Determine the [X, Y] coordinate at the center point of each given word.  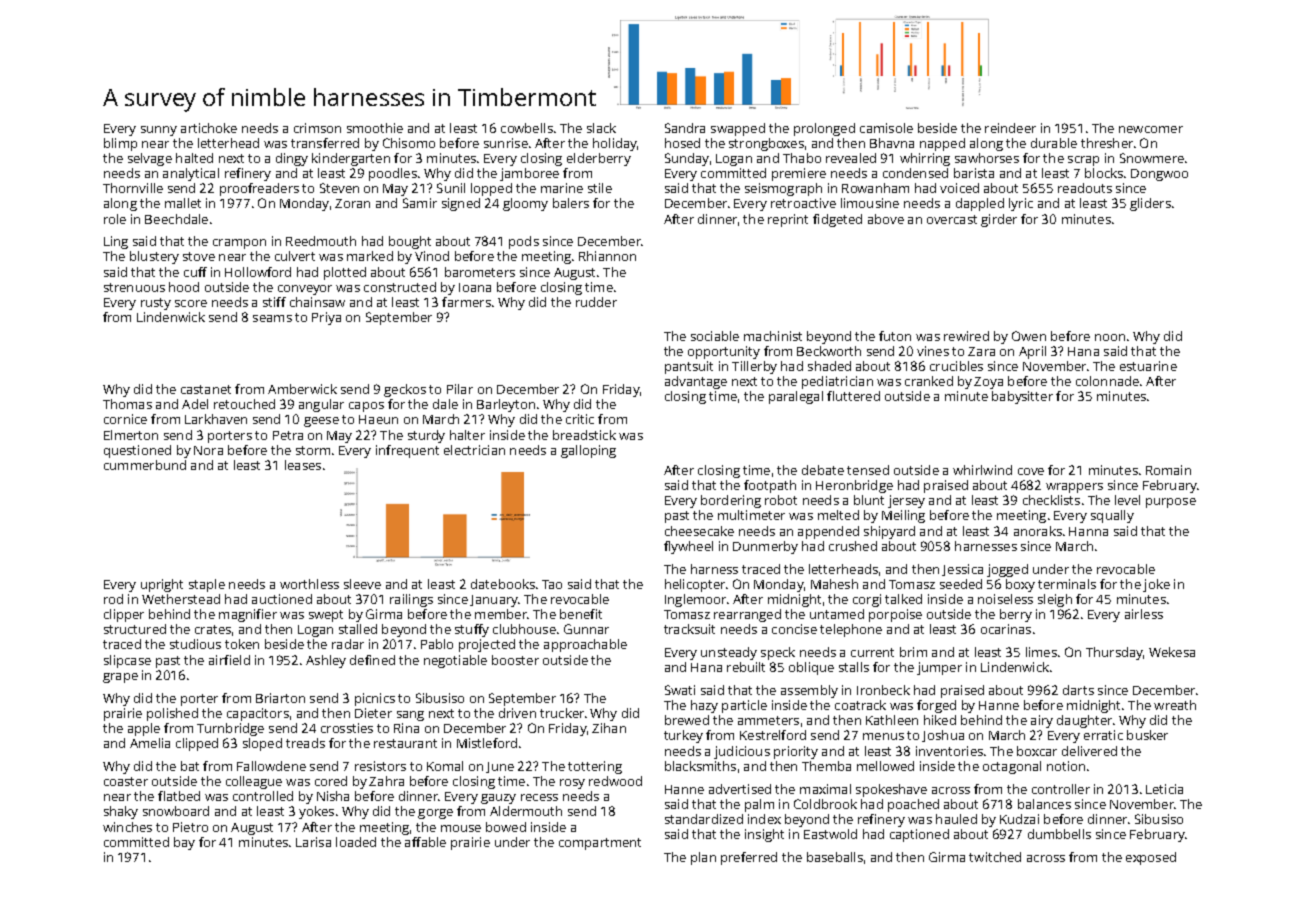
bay [184, 843]
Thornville [133, 188]
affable [425, 842]
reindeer [1010, 128]
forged [936, 706]
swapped [738, 129]
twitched [995, 857]
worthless [309, 584]
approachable [585, 645]
